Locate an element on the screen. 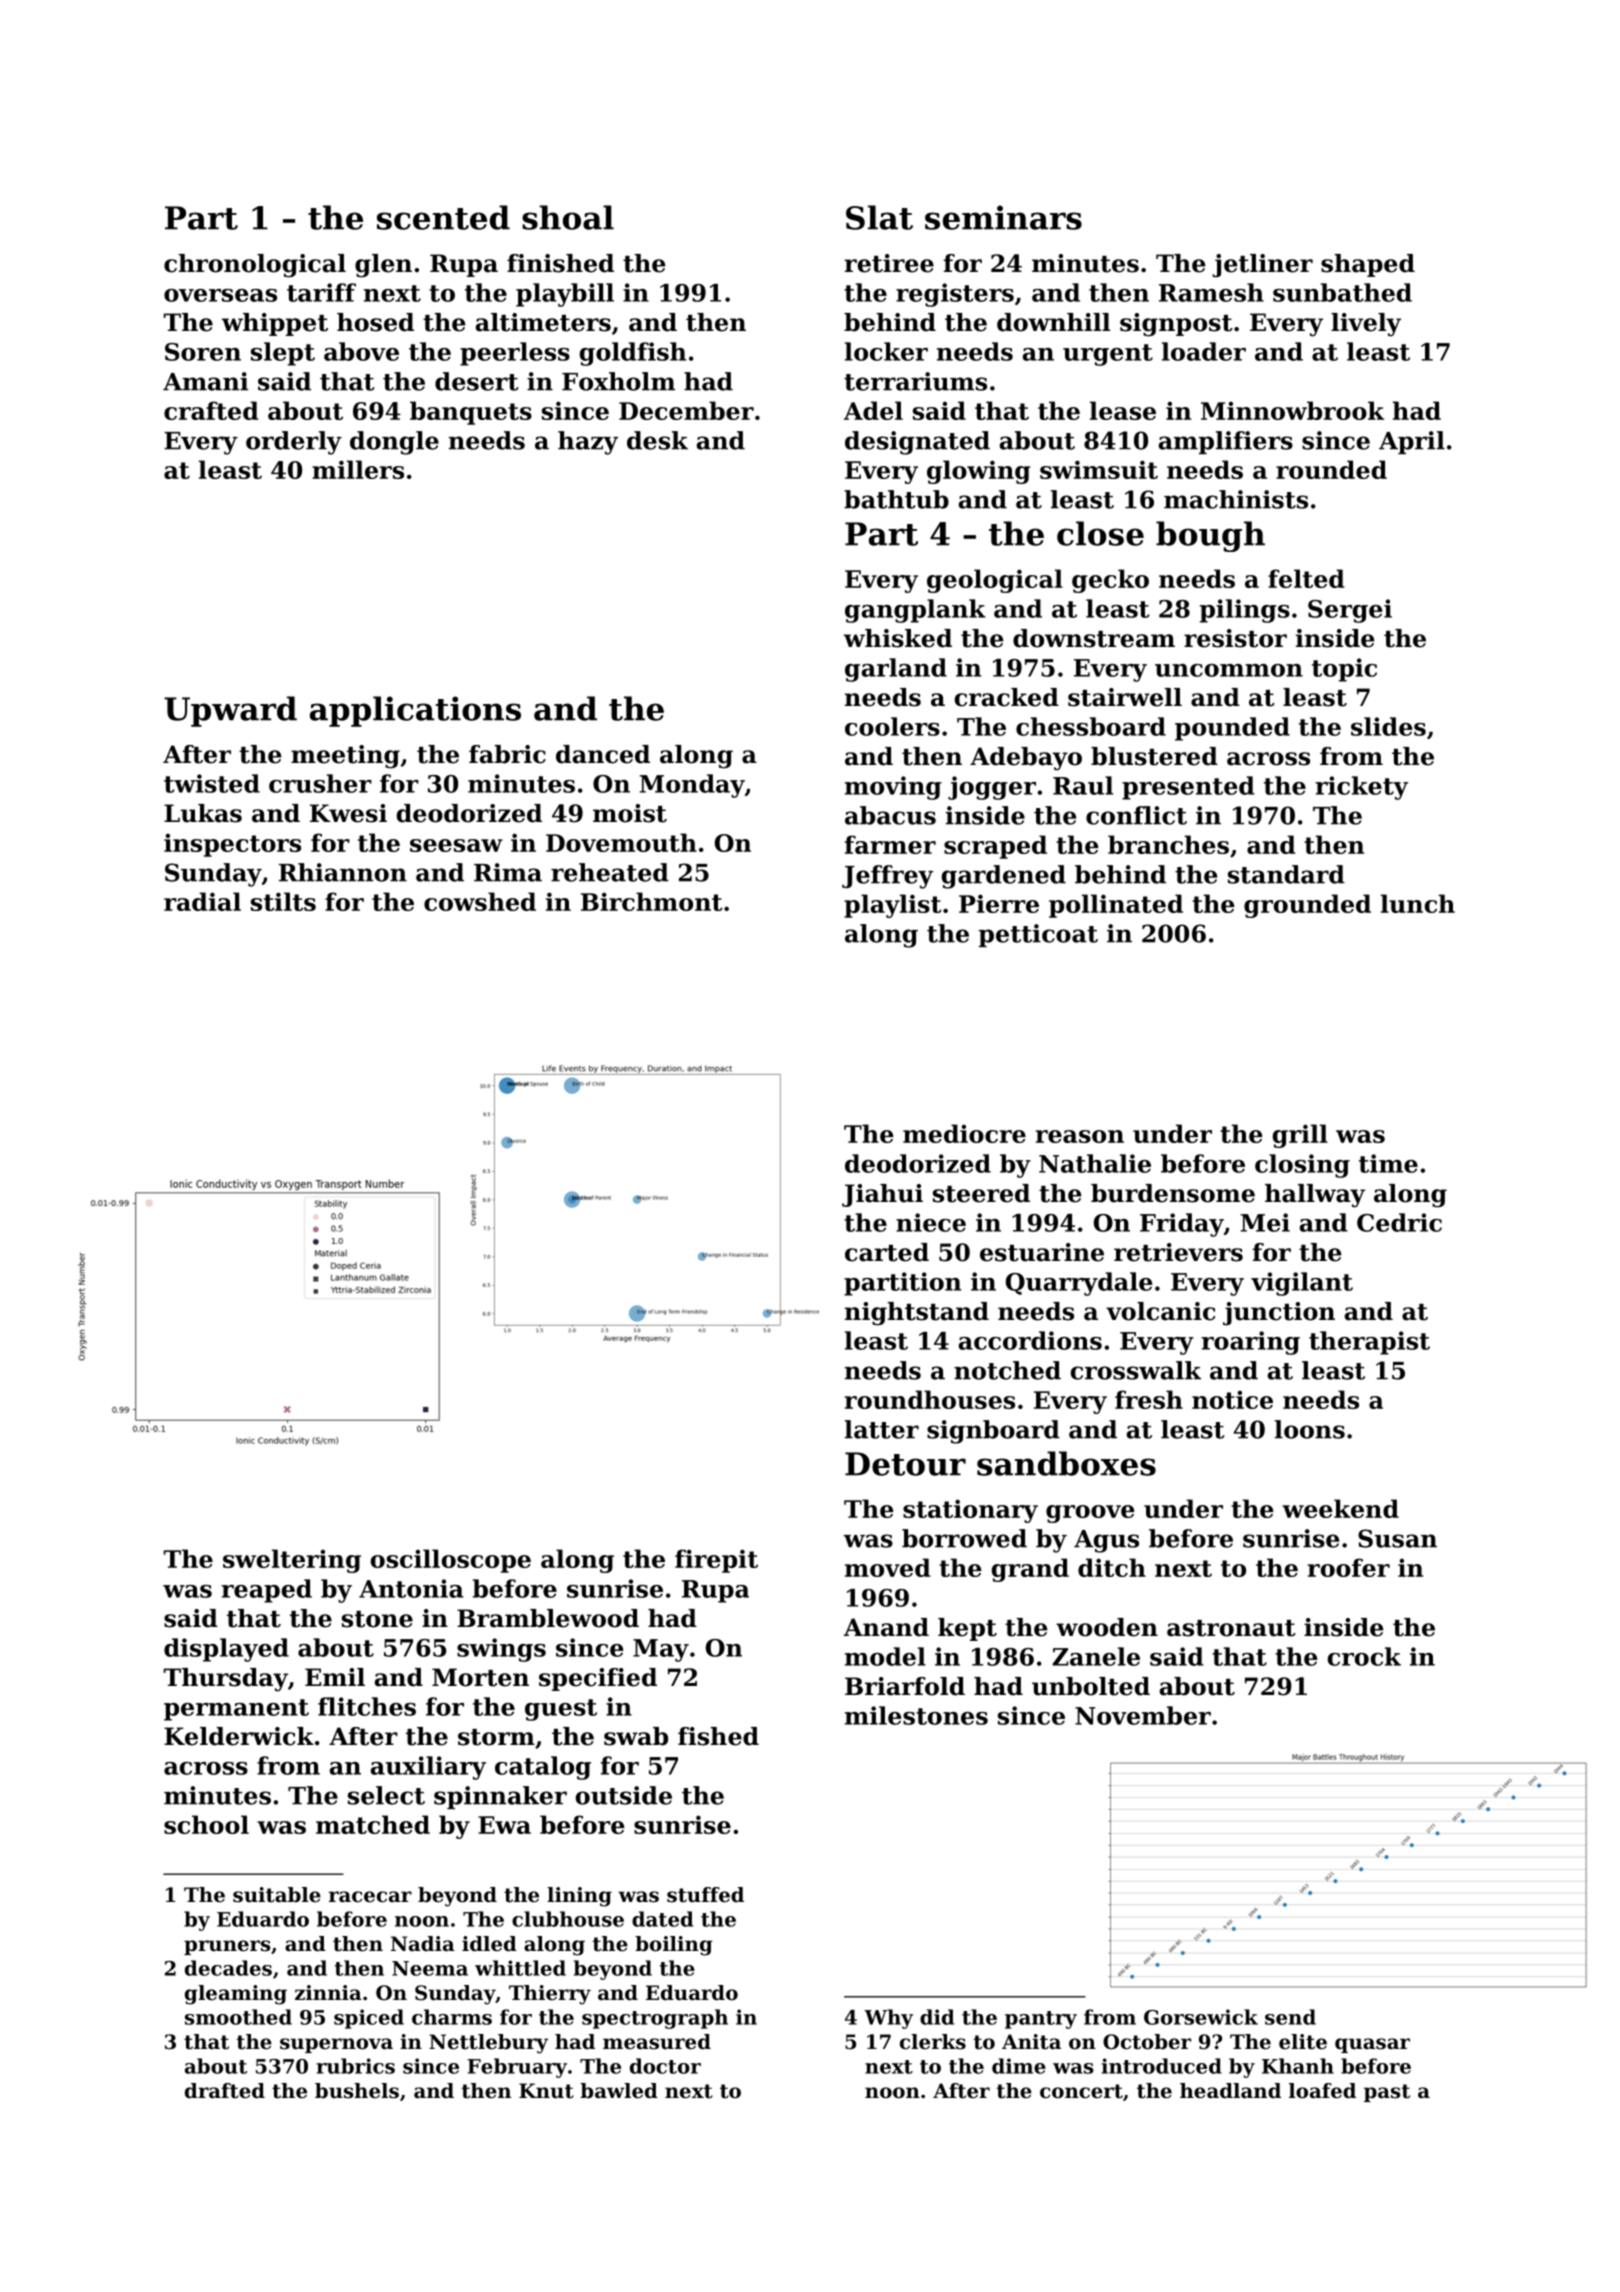 This screenshot has height=2292, width=1620. roundhouses is located at coordinates (930, 1399).
